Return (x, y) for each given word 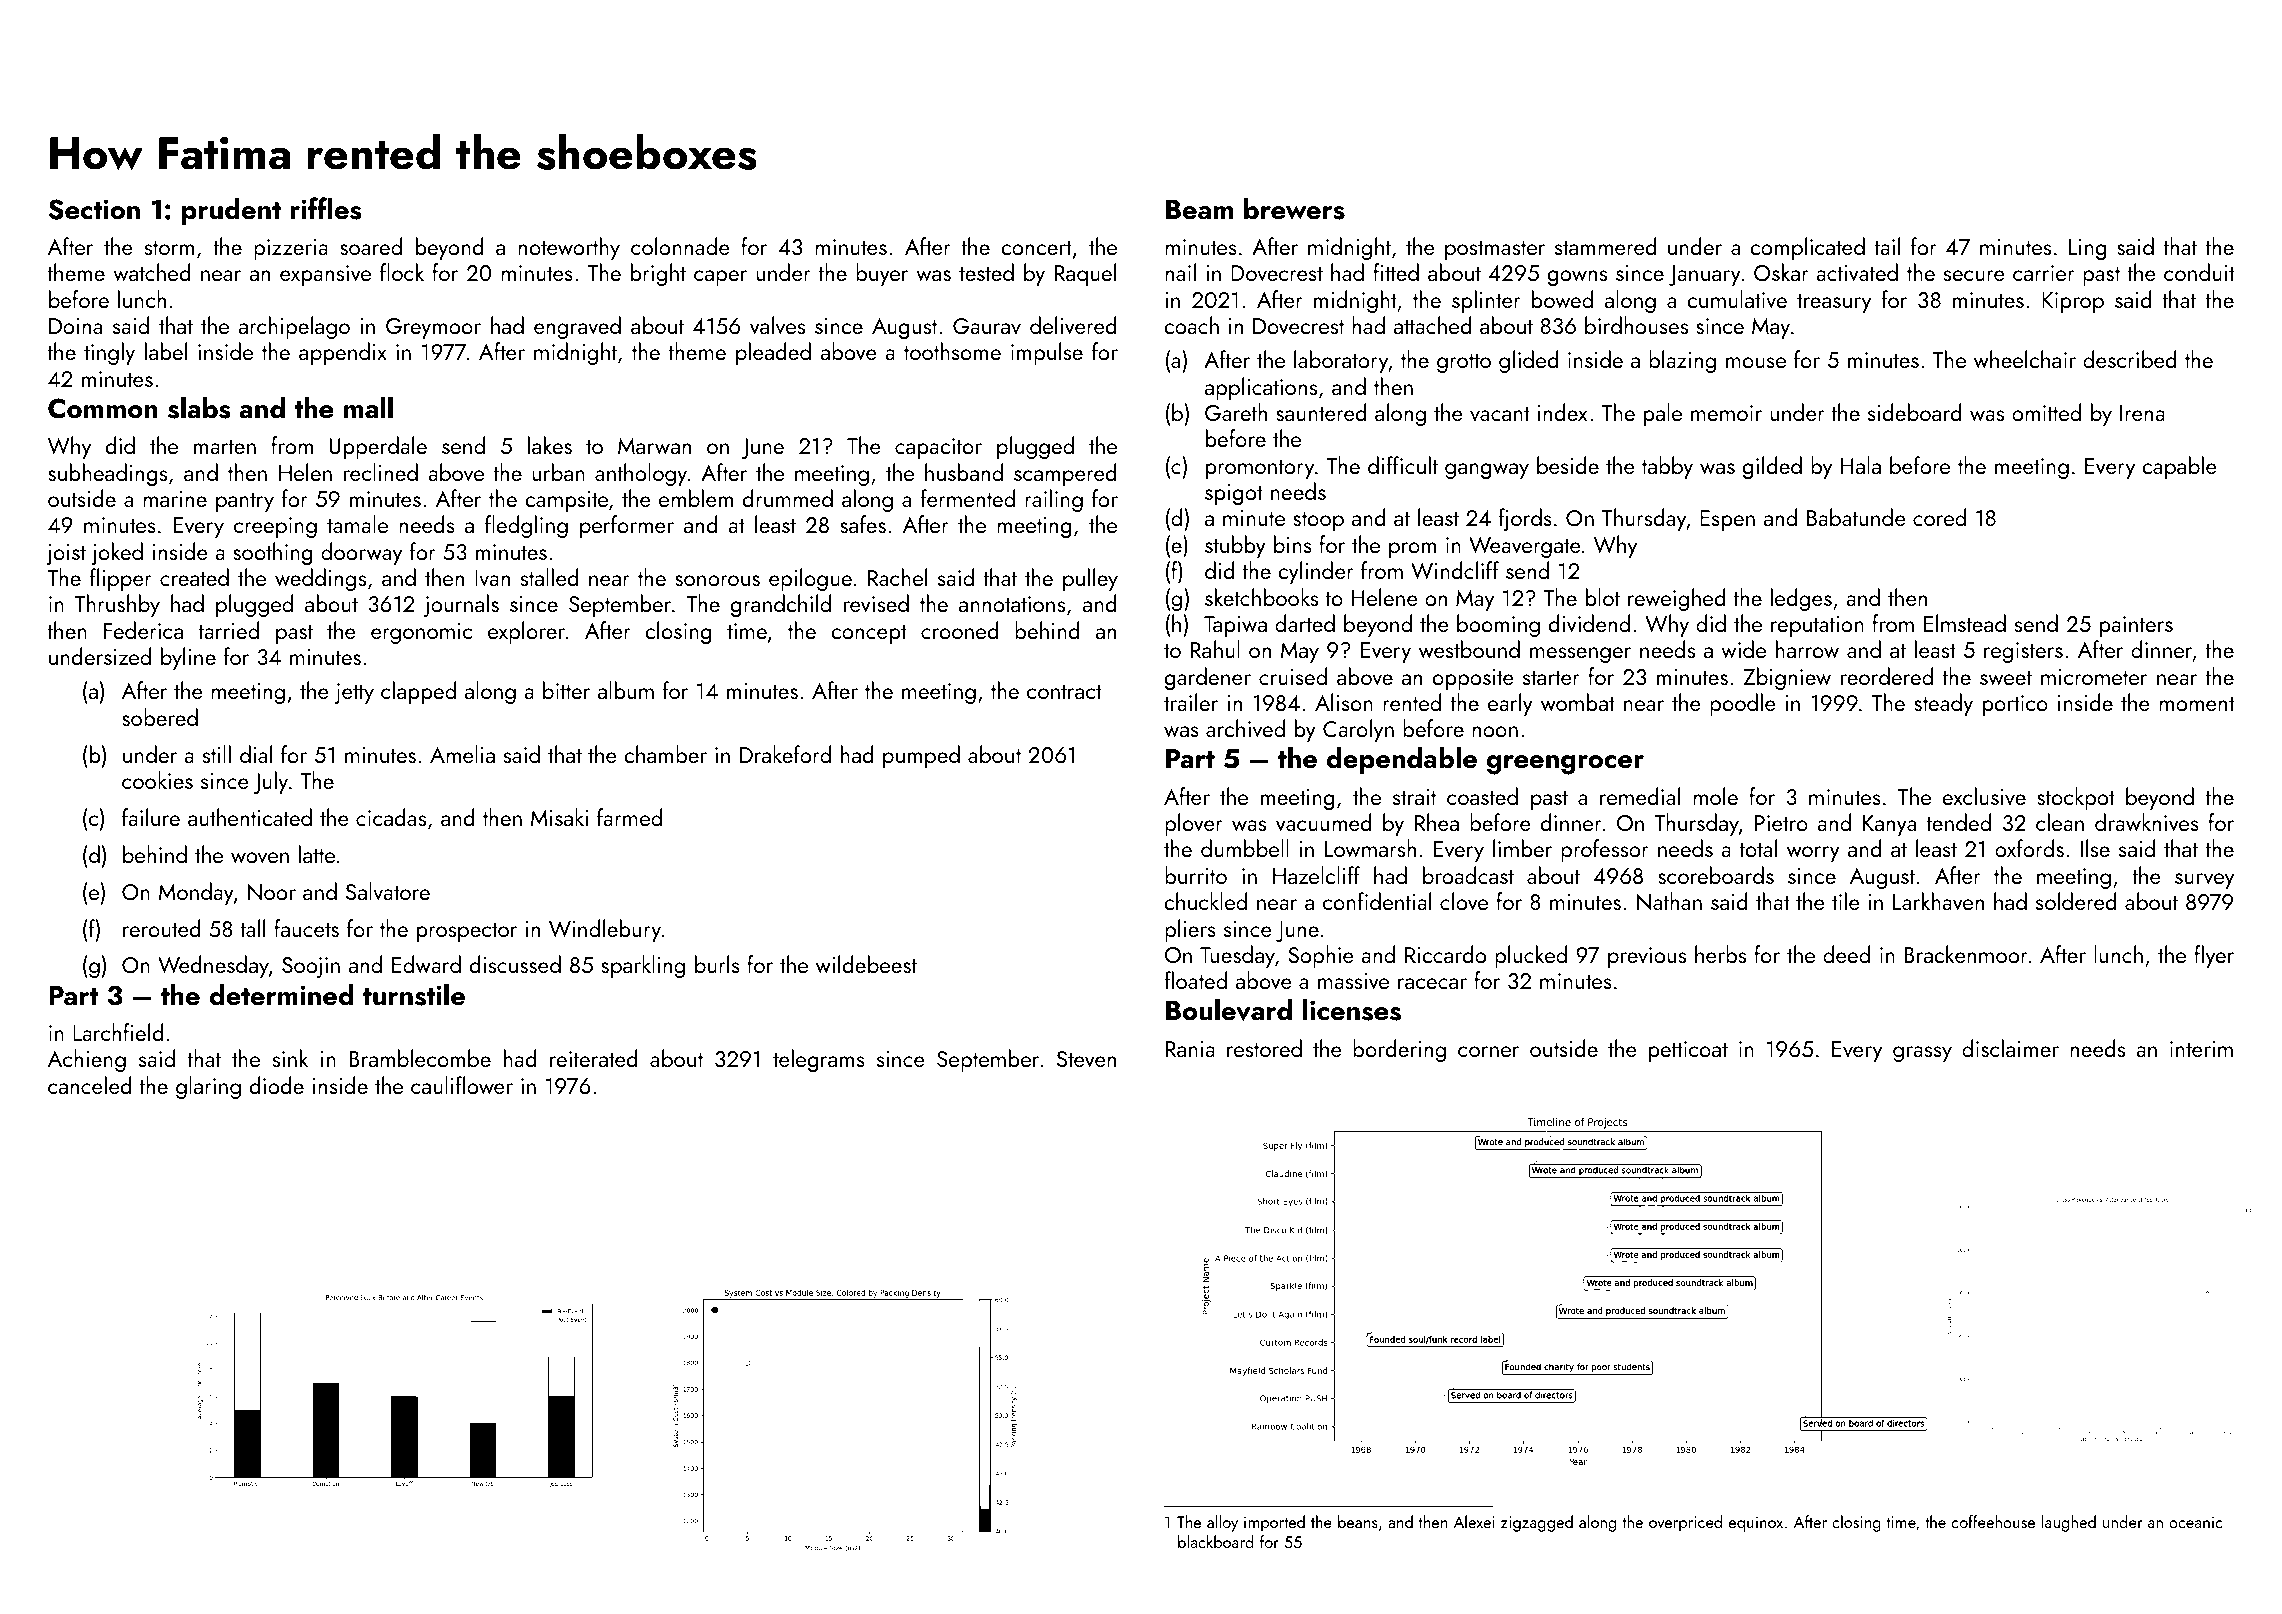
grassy (1922, 1054)
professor (1605, 850)
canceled (90, 1085)
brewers (1294, 208)
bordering (1399, 1050)
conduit (2199, 272)
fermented (968, 498)
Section (94, 209)
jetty (354, 693)
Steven (1086, 1059)
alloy (1222, 1523)
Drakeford (785, 754)
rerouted (162, 928)
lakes (550, 445)
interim (2201, 1049)
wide (1743, 649)
